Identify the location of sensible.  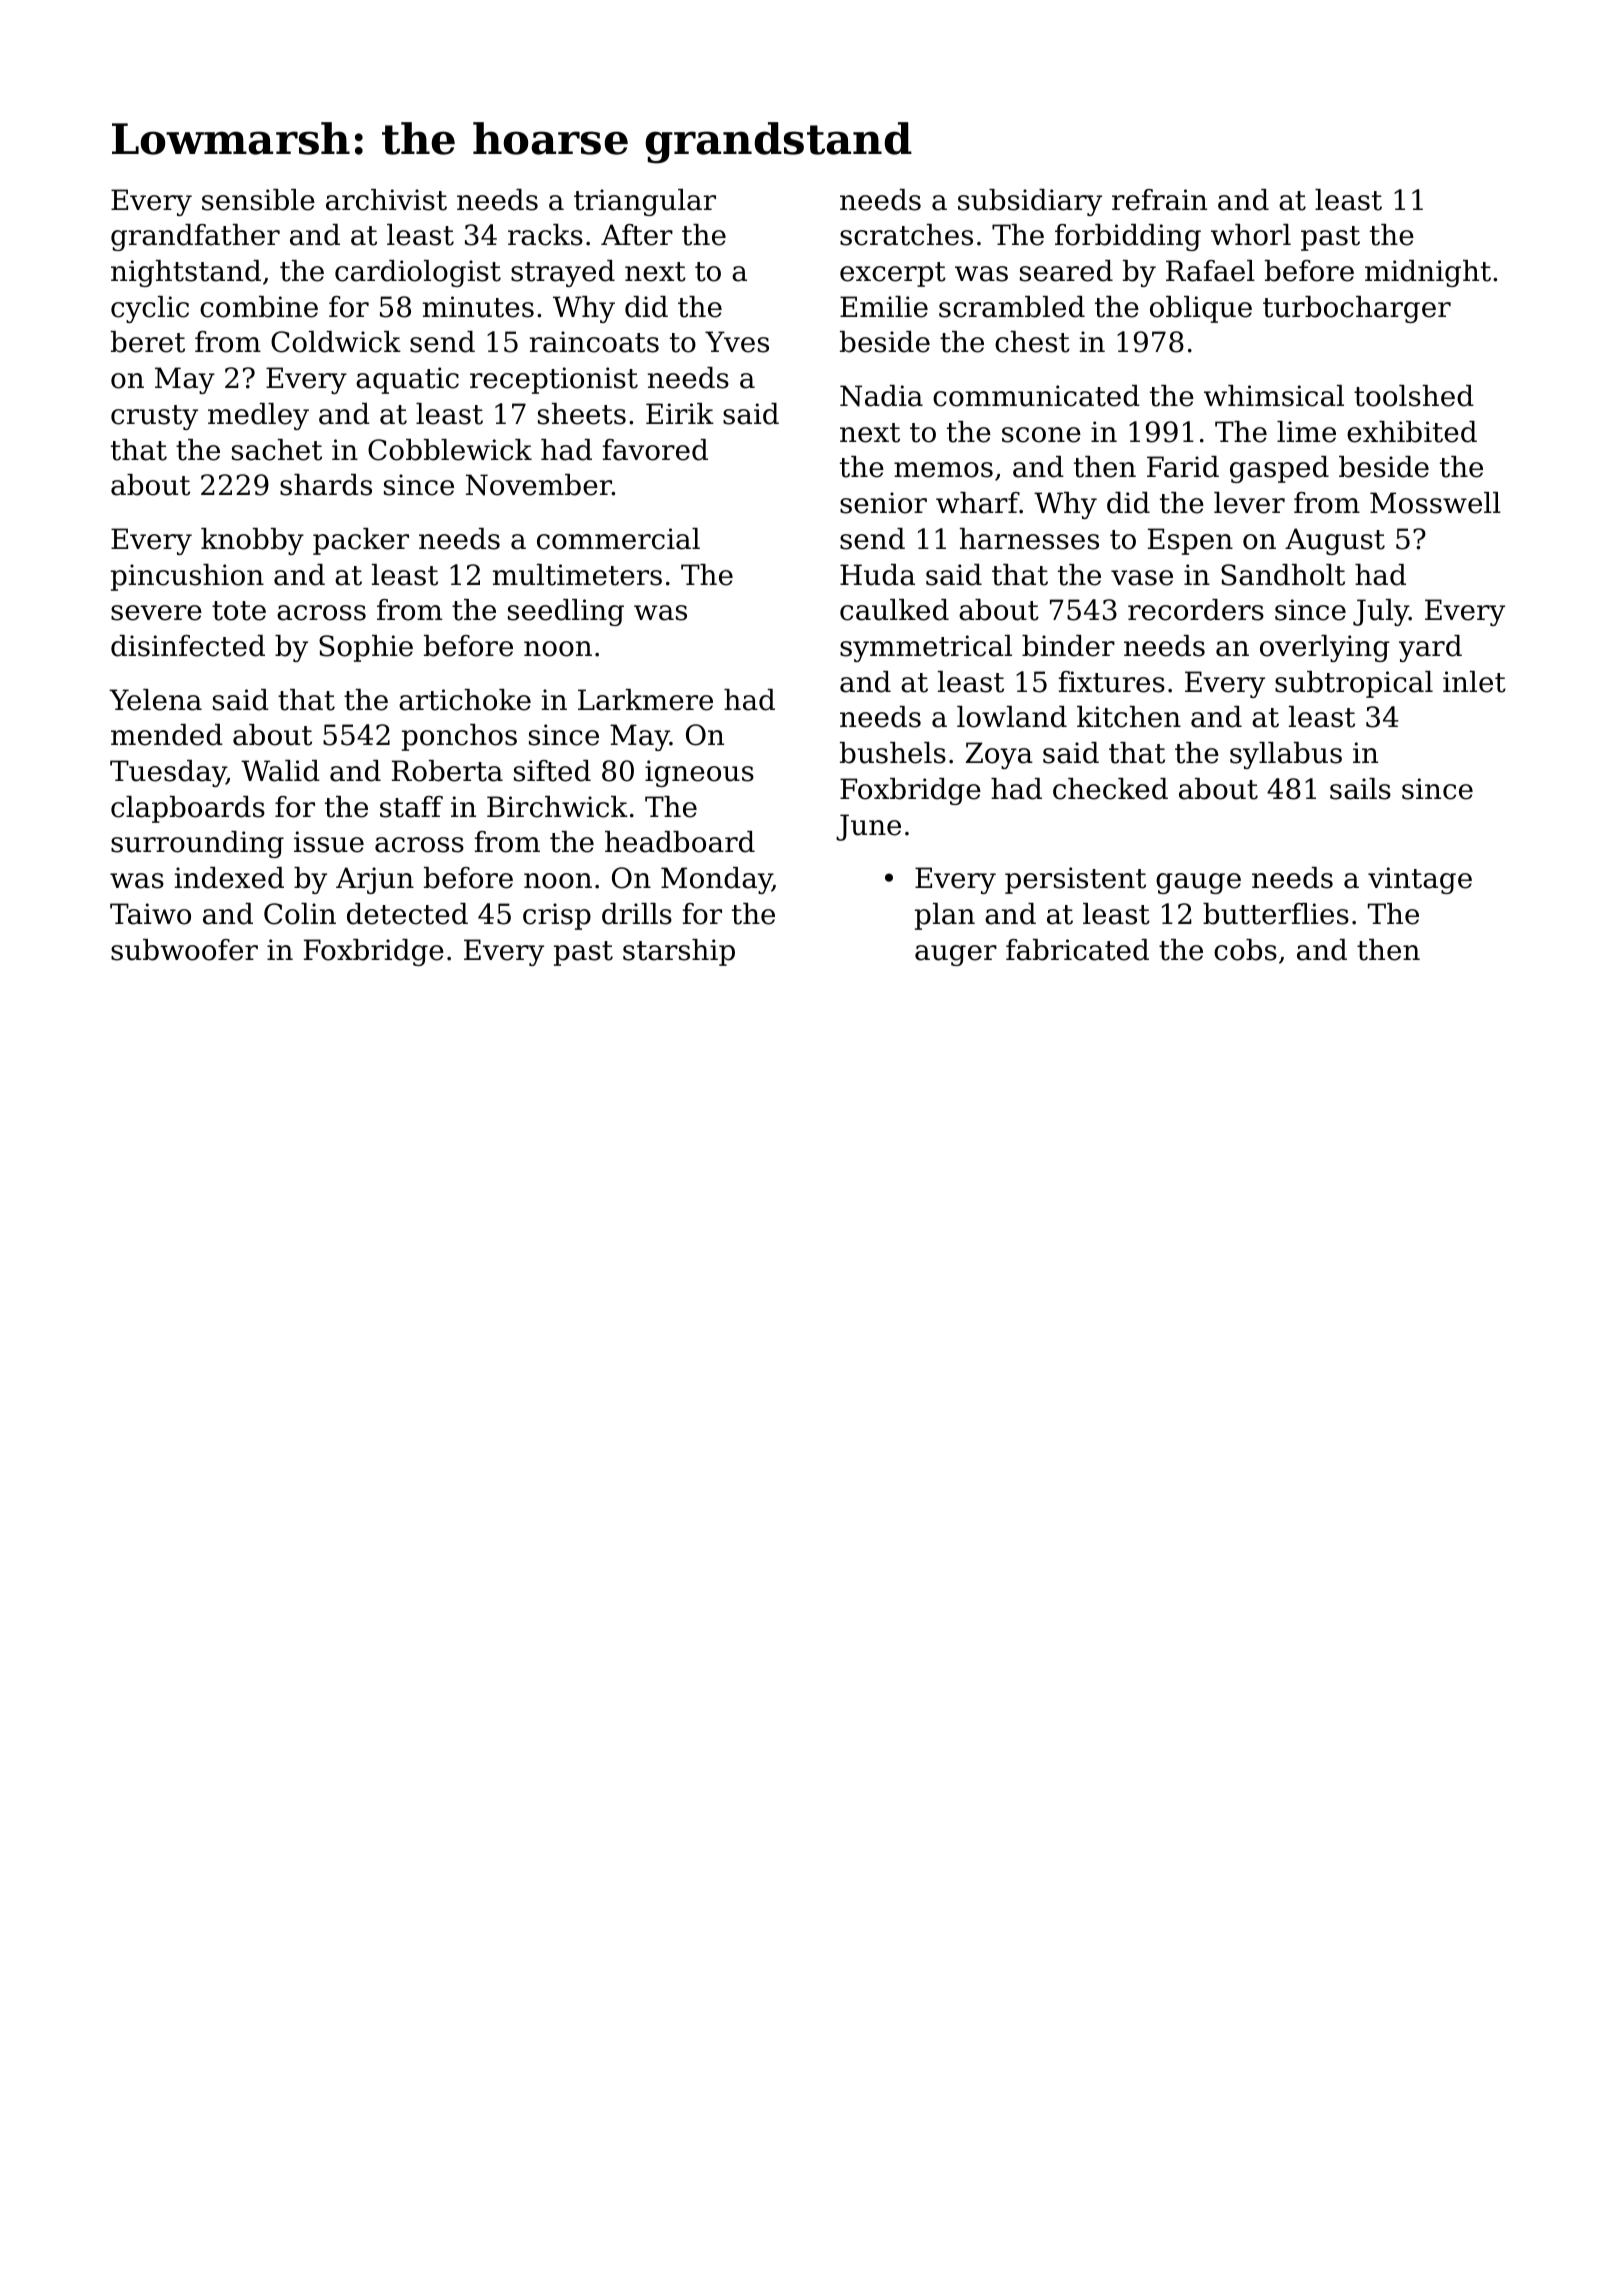
(258, 200).
